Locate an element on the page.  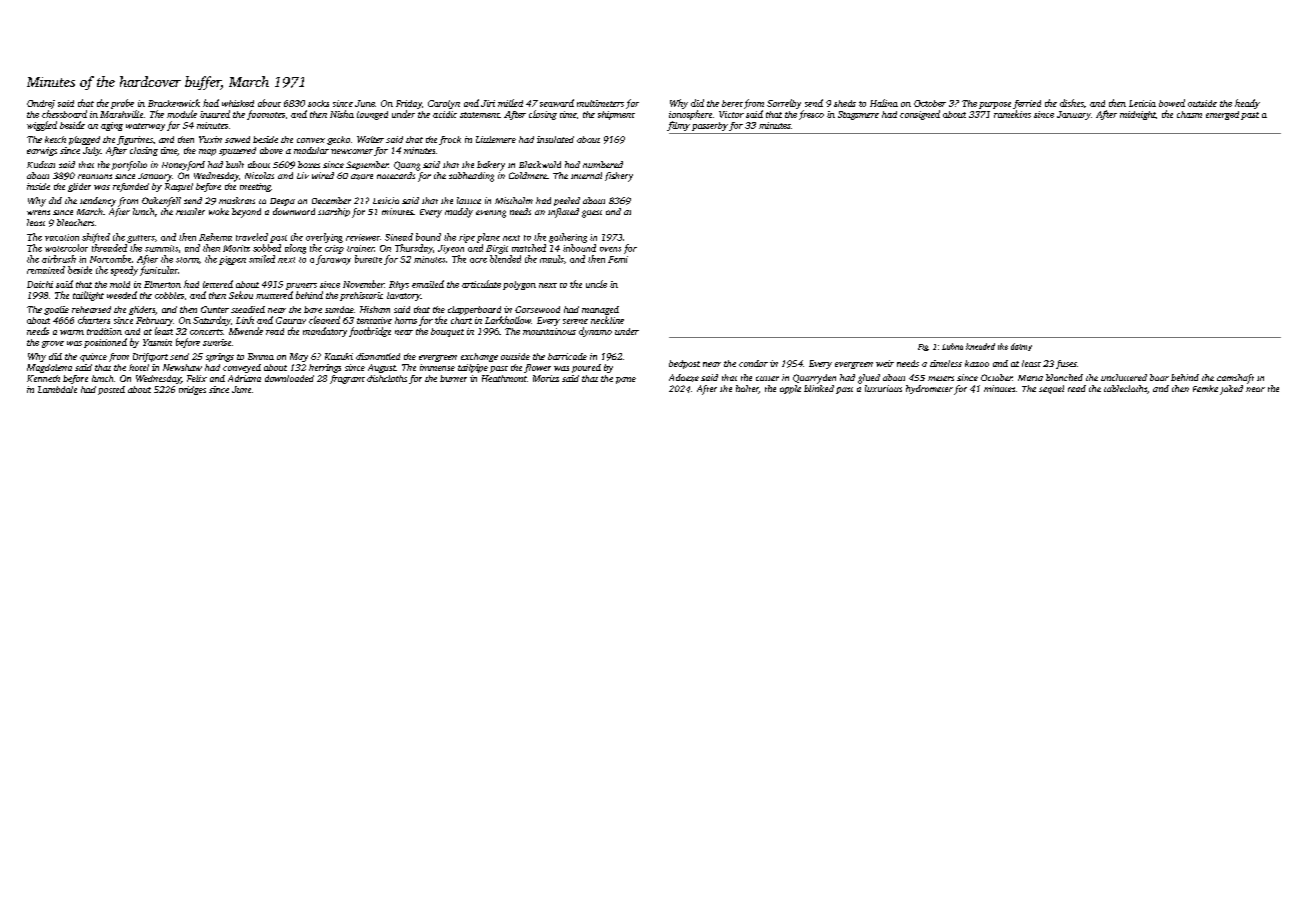
airbrush is located at coordinates (59, 259).
